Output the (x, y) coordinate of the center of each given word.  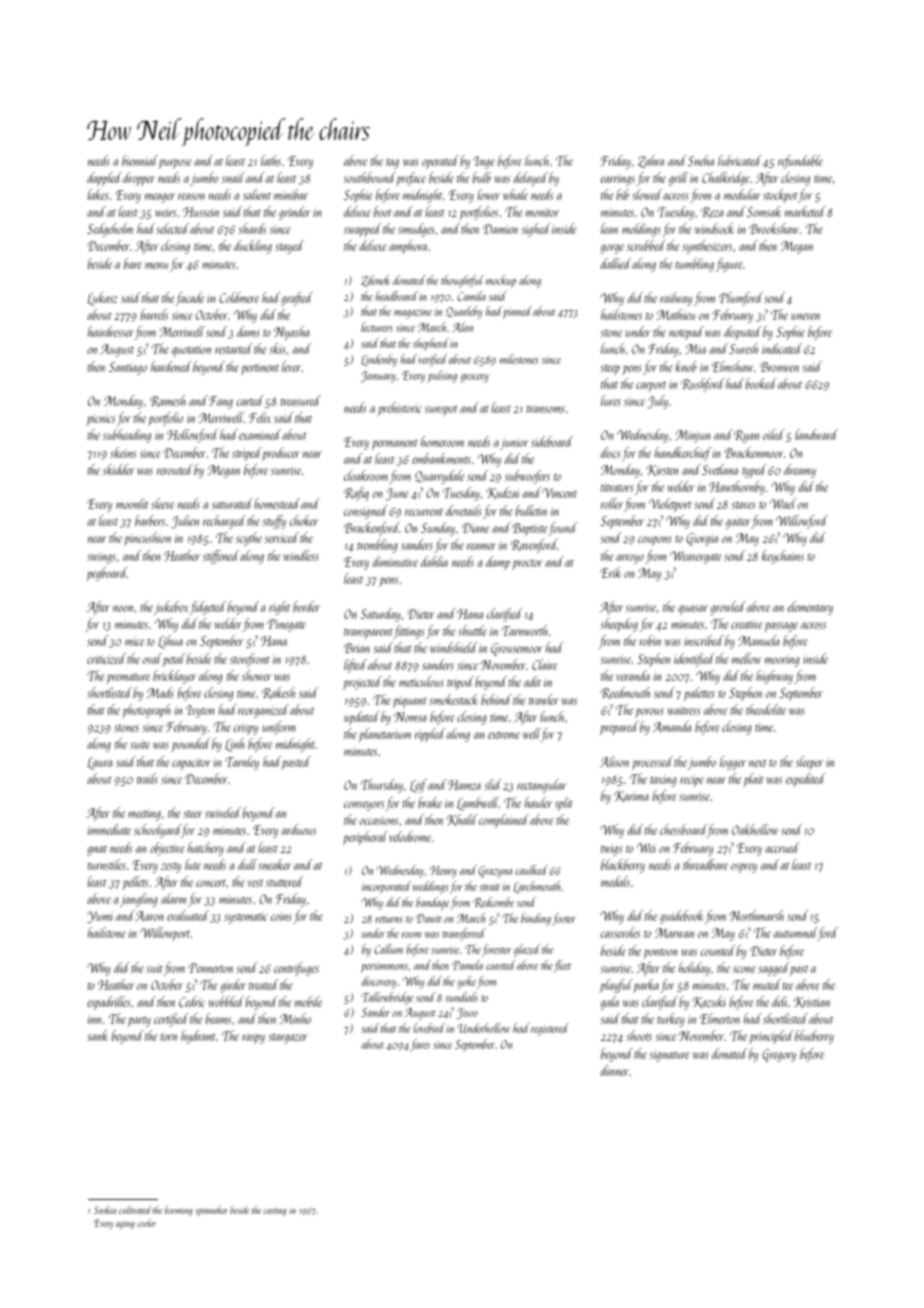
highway (774, 677)
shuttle (472, 630)
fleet (562, 966)
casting (275, 1211)
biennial (140, 160)
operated (440, 162)
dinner (615, 1070)
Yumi (100, 917)
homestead (277, 503)
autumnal (796, 934)
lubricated (740, 160)
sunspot (441, 411)
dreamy (800, 471)
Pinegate (286, 625)
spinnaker (211, 1210)
